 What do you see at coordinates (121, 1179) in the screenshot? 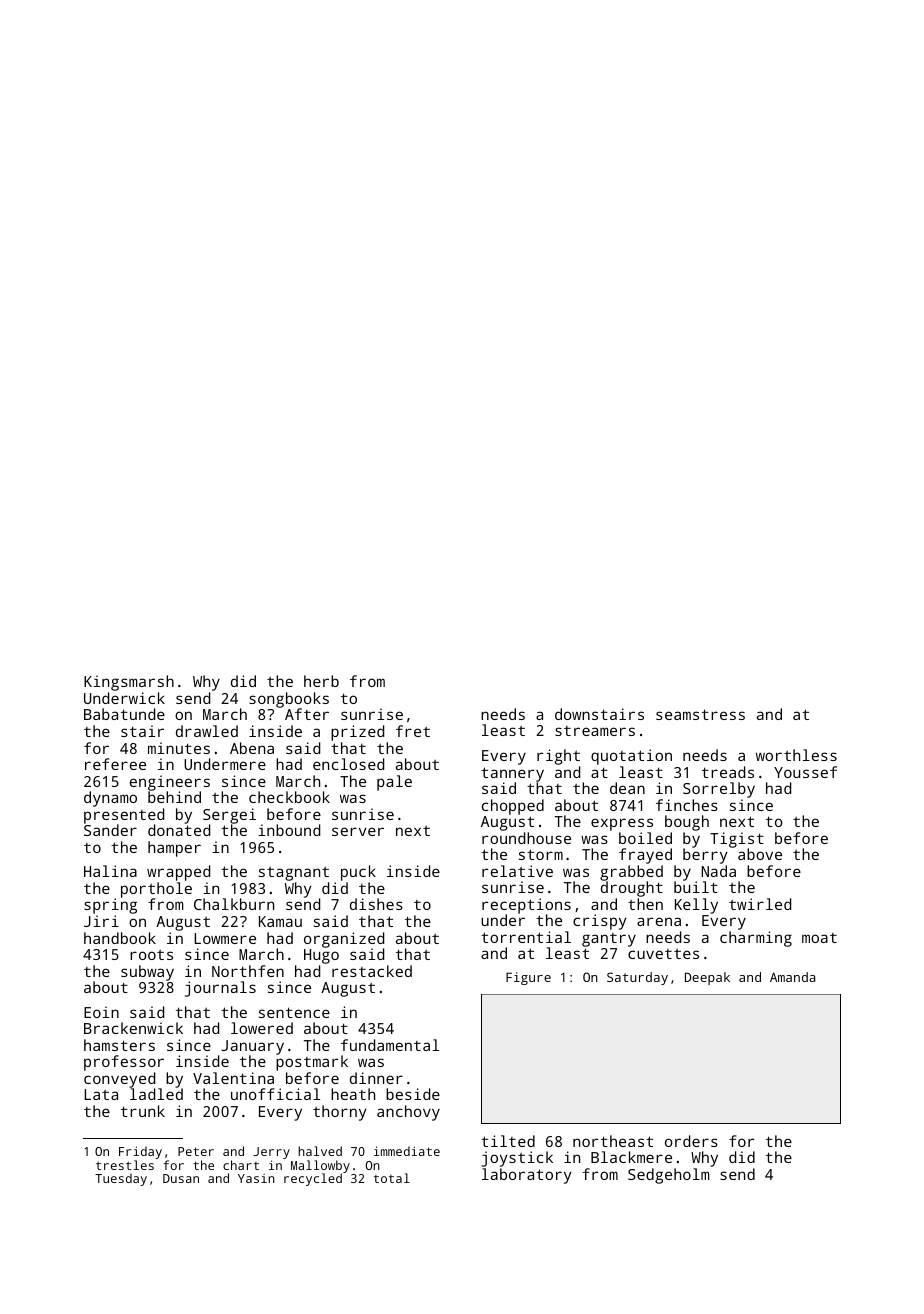
I see `Tuesday` at bounding box center [121, 1179].
